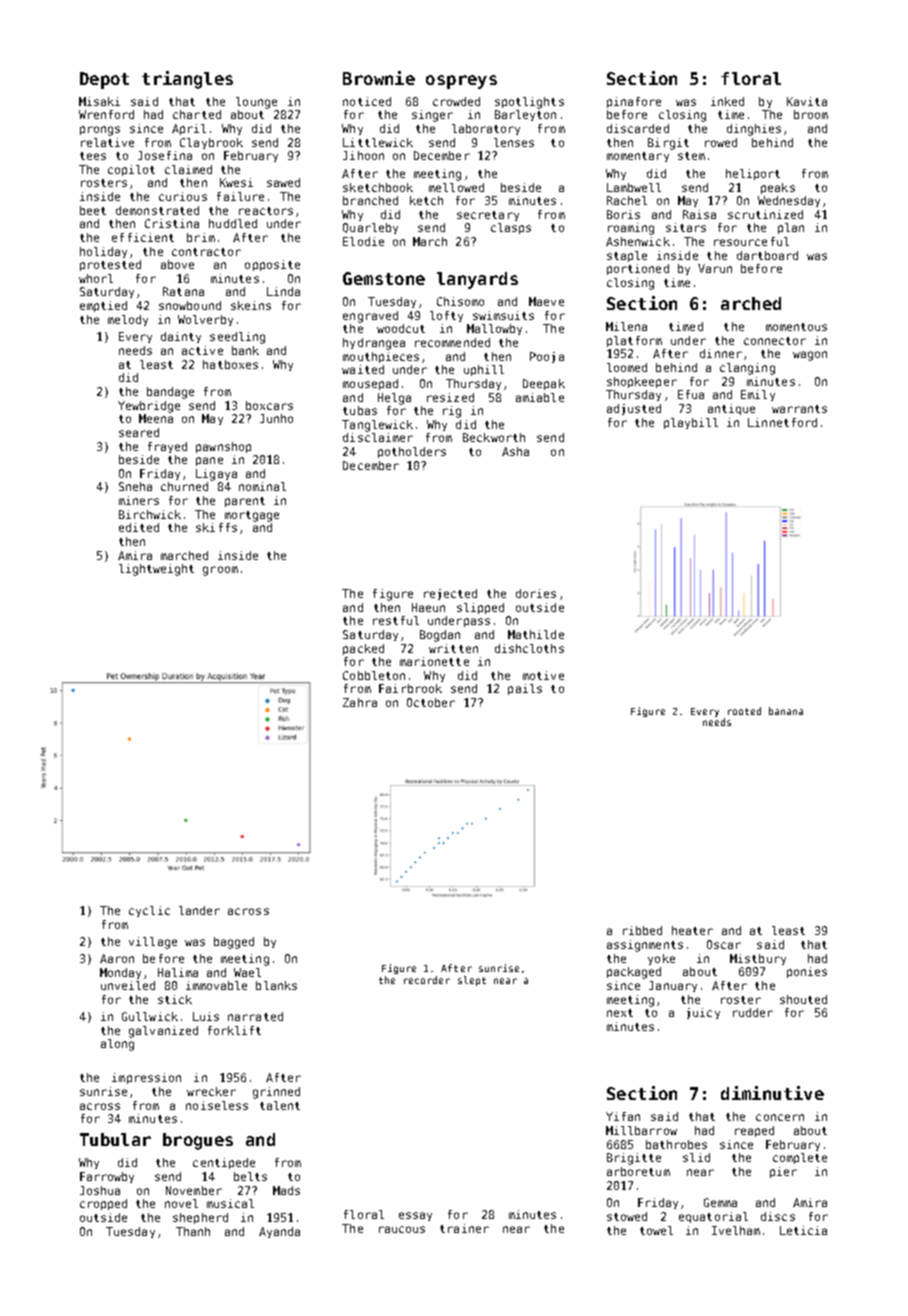 The height and width of the document is (1316, 908). What do you see at coordinates (427, 980) in the document?
I see `recorder` at bounding box center [427, 980].
